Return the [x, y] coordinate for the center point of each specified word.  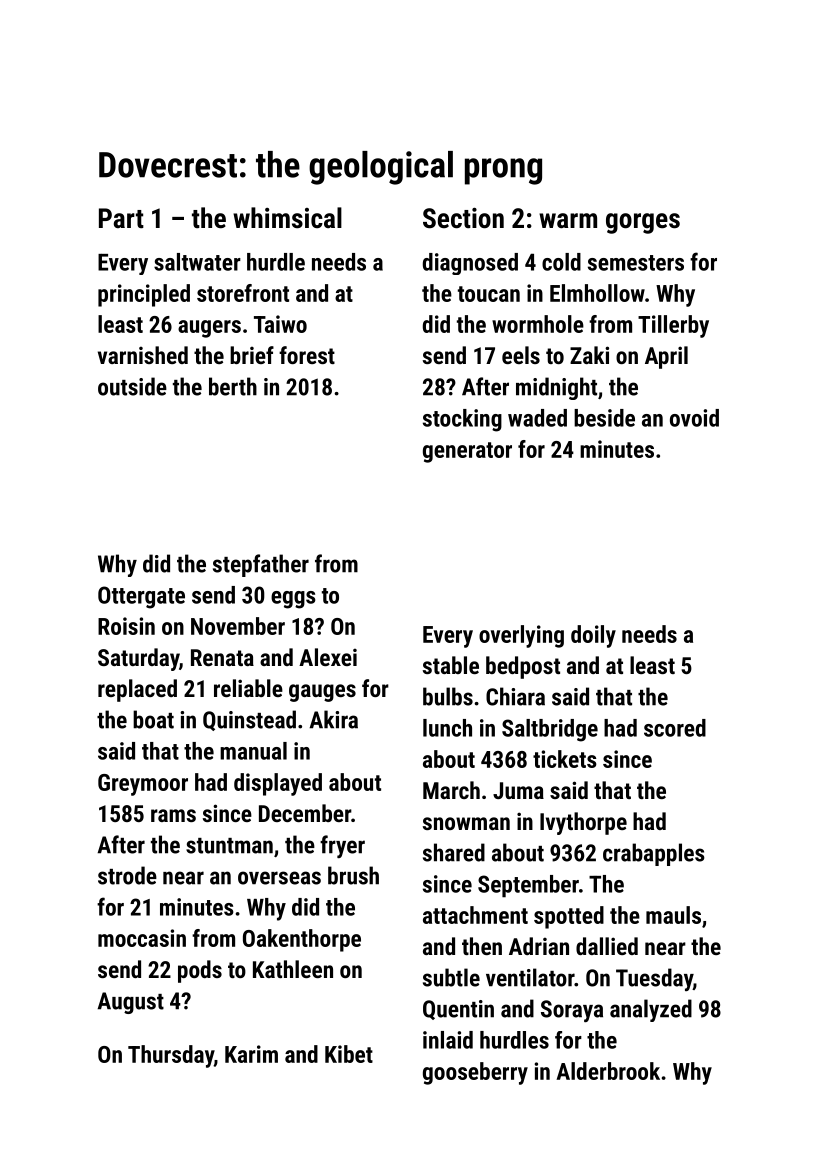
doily [593, 636]
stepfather [261, 565]
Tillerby [673, 326]
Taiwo [280, 324]
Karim [251, 1054]
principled [144, 295]
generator [467, 452]
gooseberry [475, 1073]
